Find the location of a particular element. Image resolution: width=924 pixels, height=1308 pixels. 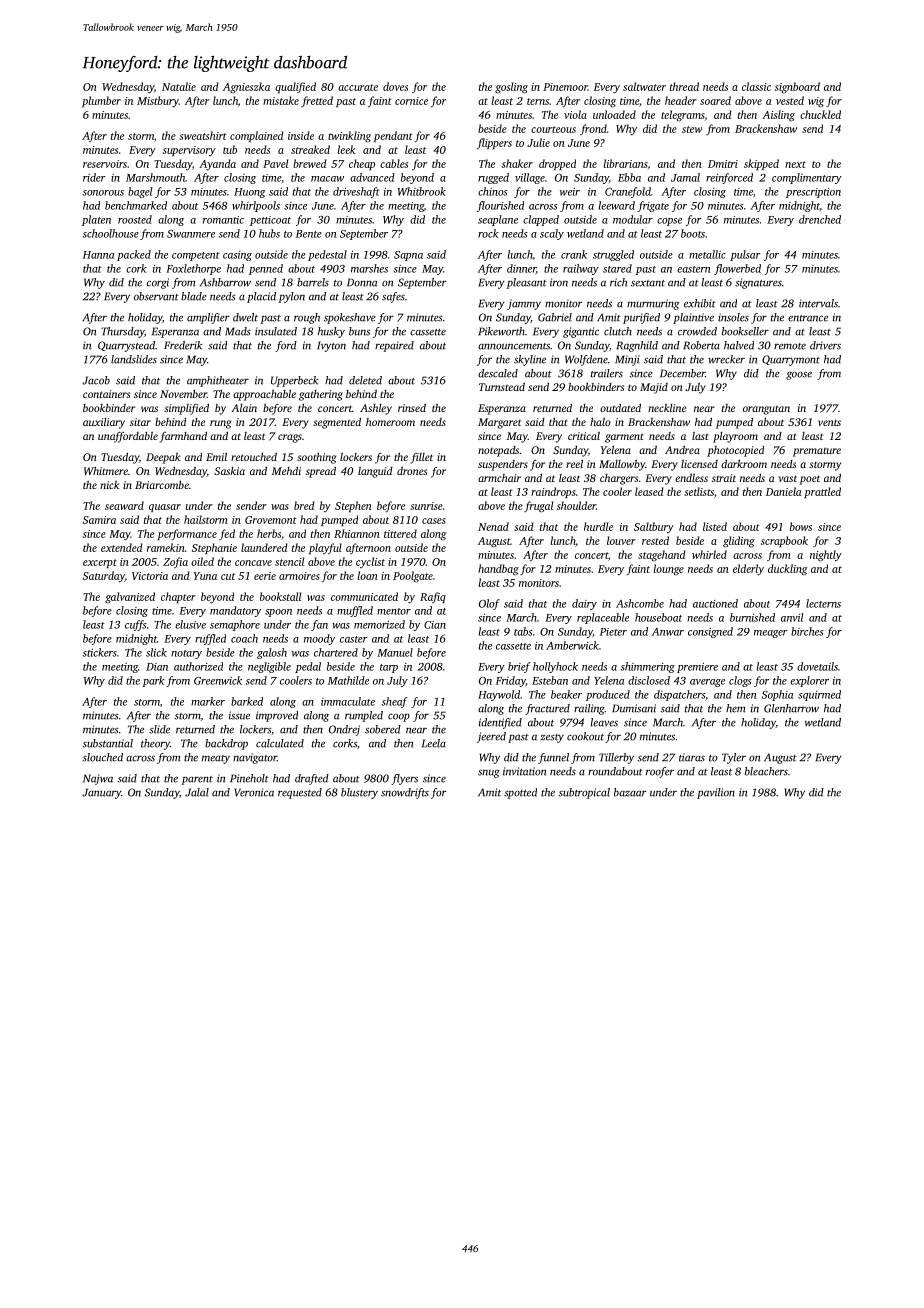

reservoirs is located at coordinates (105, 164).
